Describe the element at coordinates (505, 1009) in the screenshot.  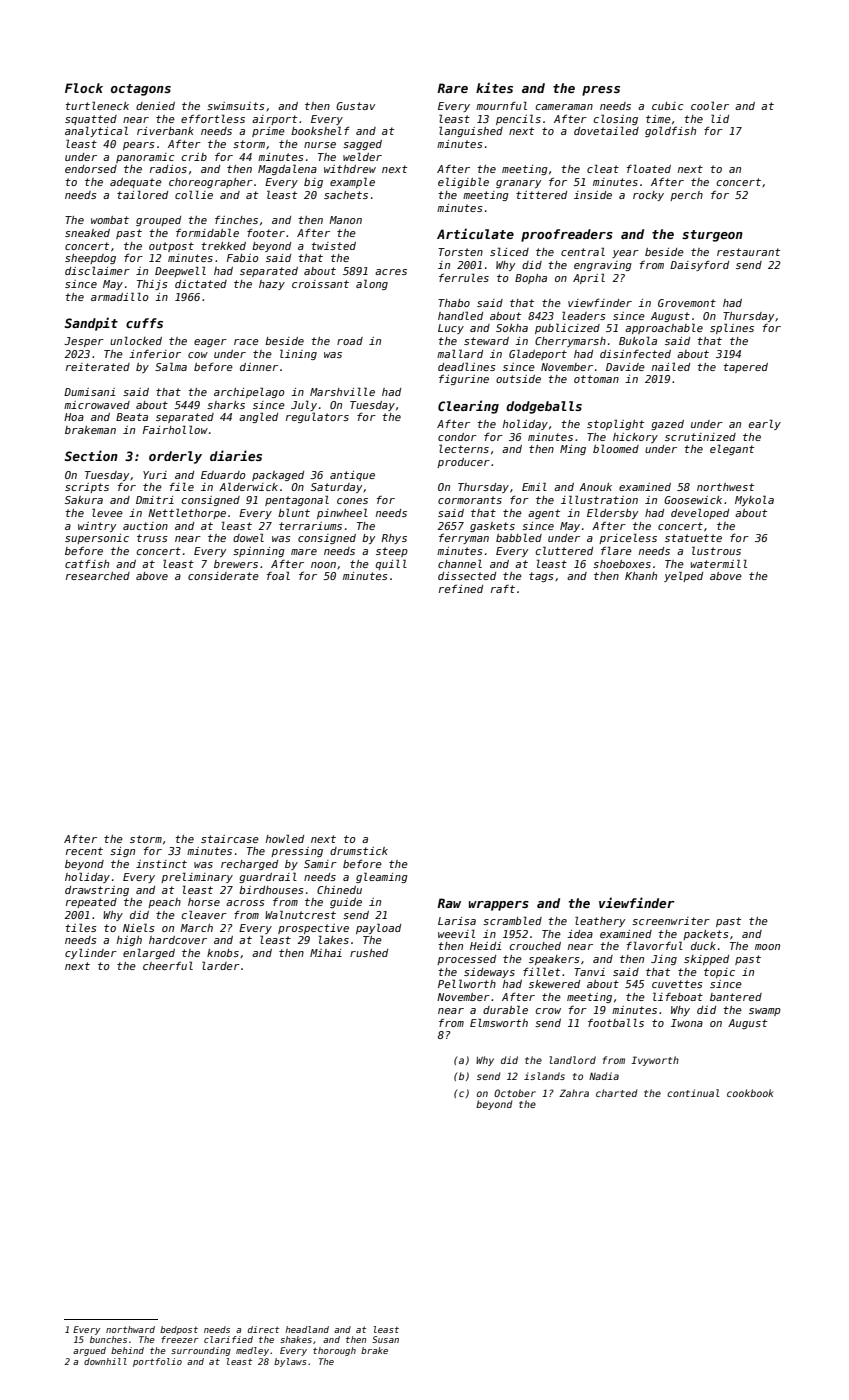
I see `durable` at that location.
